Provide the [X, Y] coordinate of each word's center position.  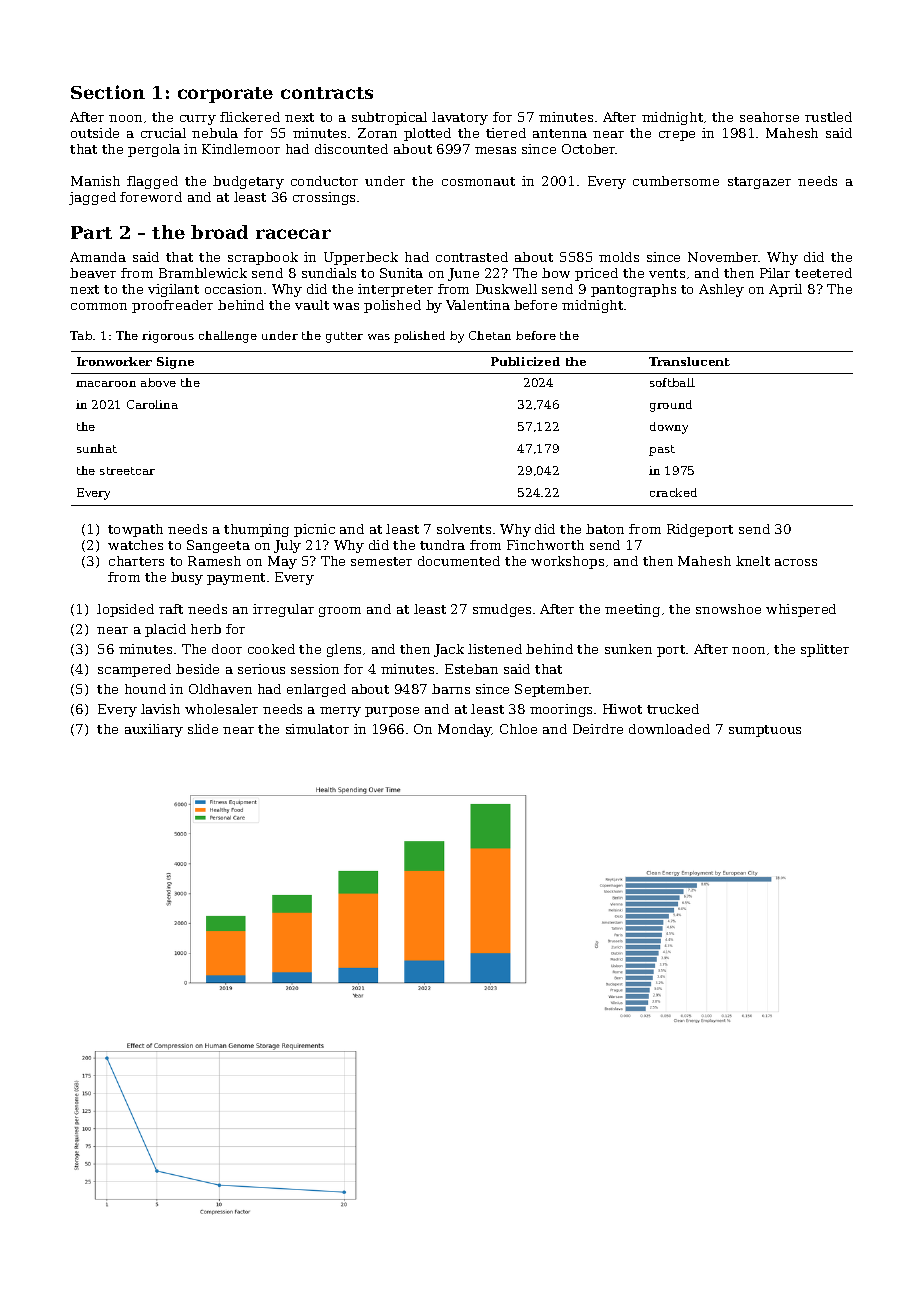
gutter [344, 337]
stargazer [759, 183]
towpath [135, 530]
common [99, 306]
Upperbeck [361, 258]
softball [672, 382]
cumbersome [676, 181]
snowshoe [728, 609]
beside [197, 669]
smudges [502, 610]
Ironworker [114, 361]
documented [459, 561]
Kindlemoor [241, 149]
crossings [324, 198]
